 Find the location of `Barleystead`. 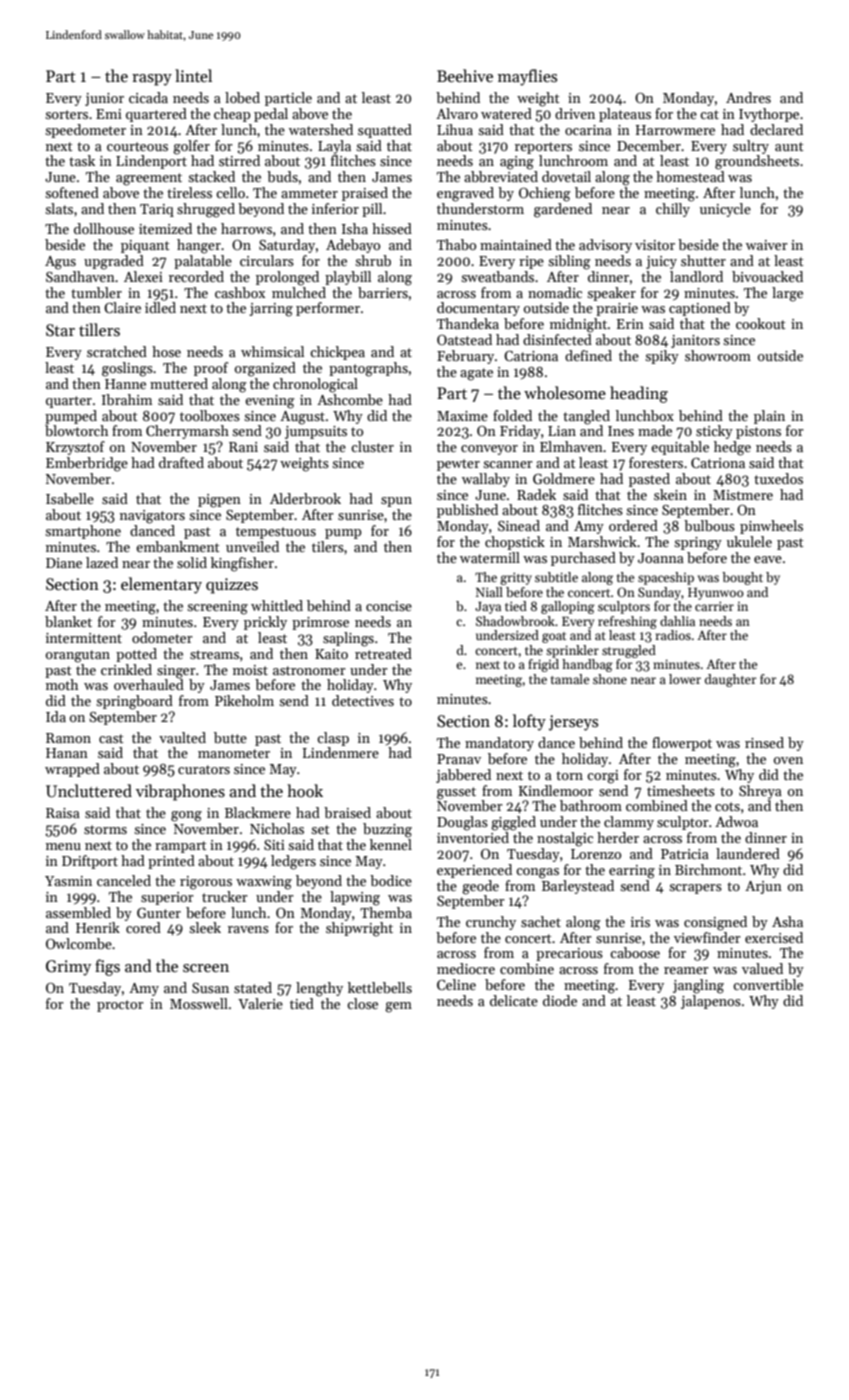

Barleystead is located at coordinates (578, 887).
